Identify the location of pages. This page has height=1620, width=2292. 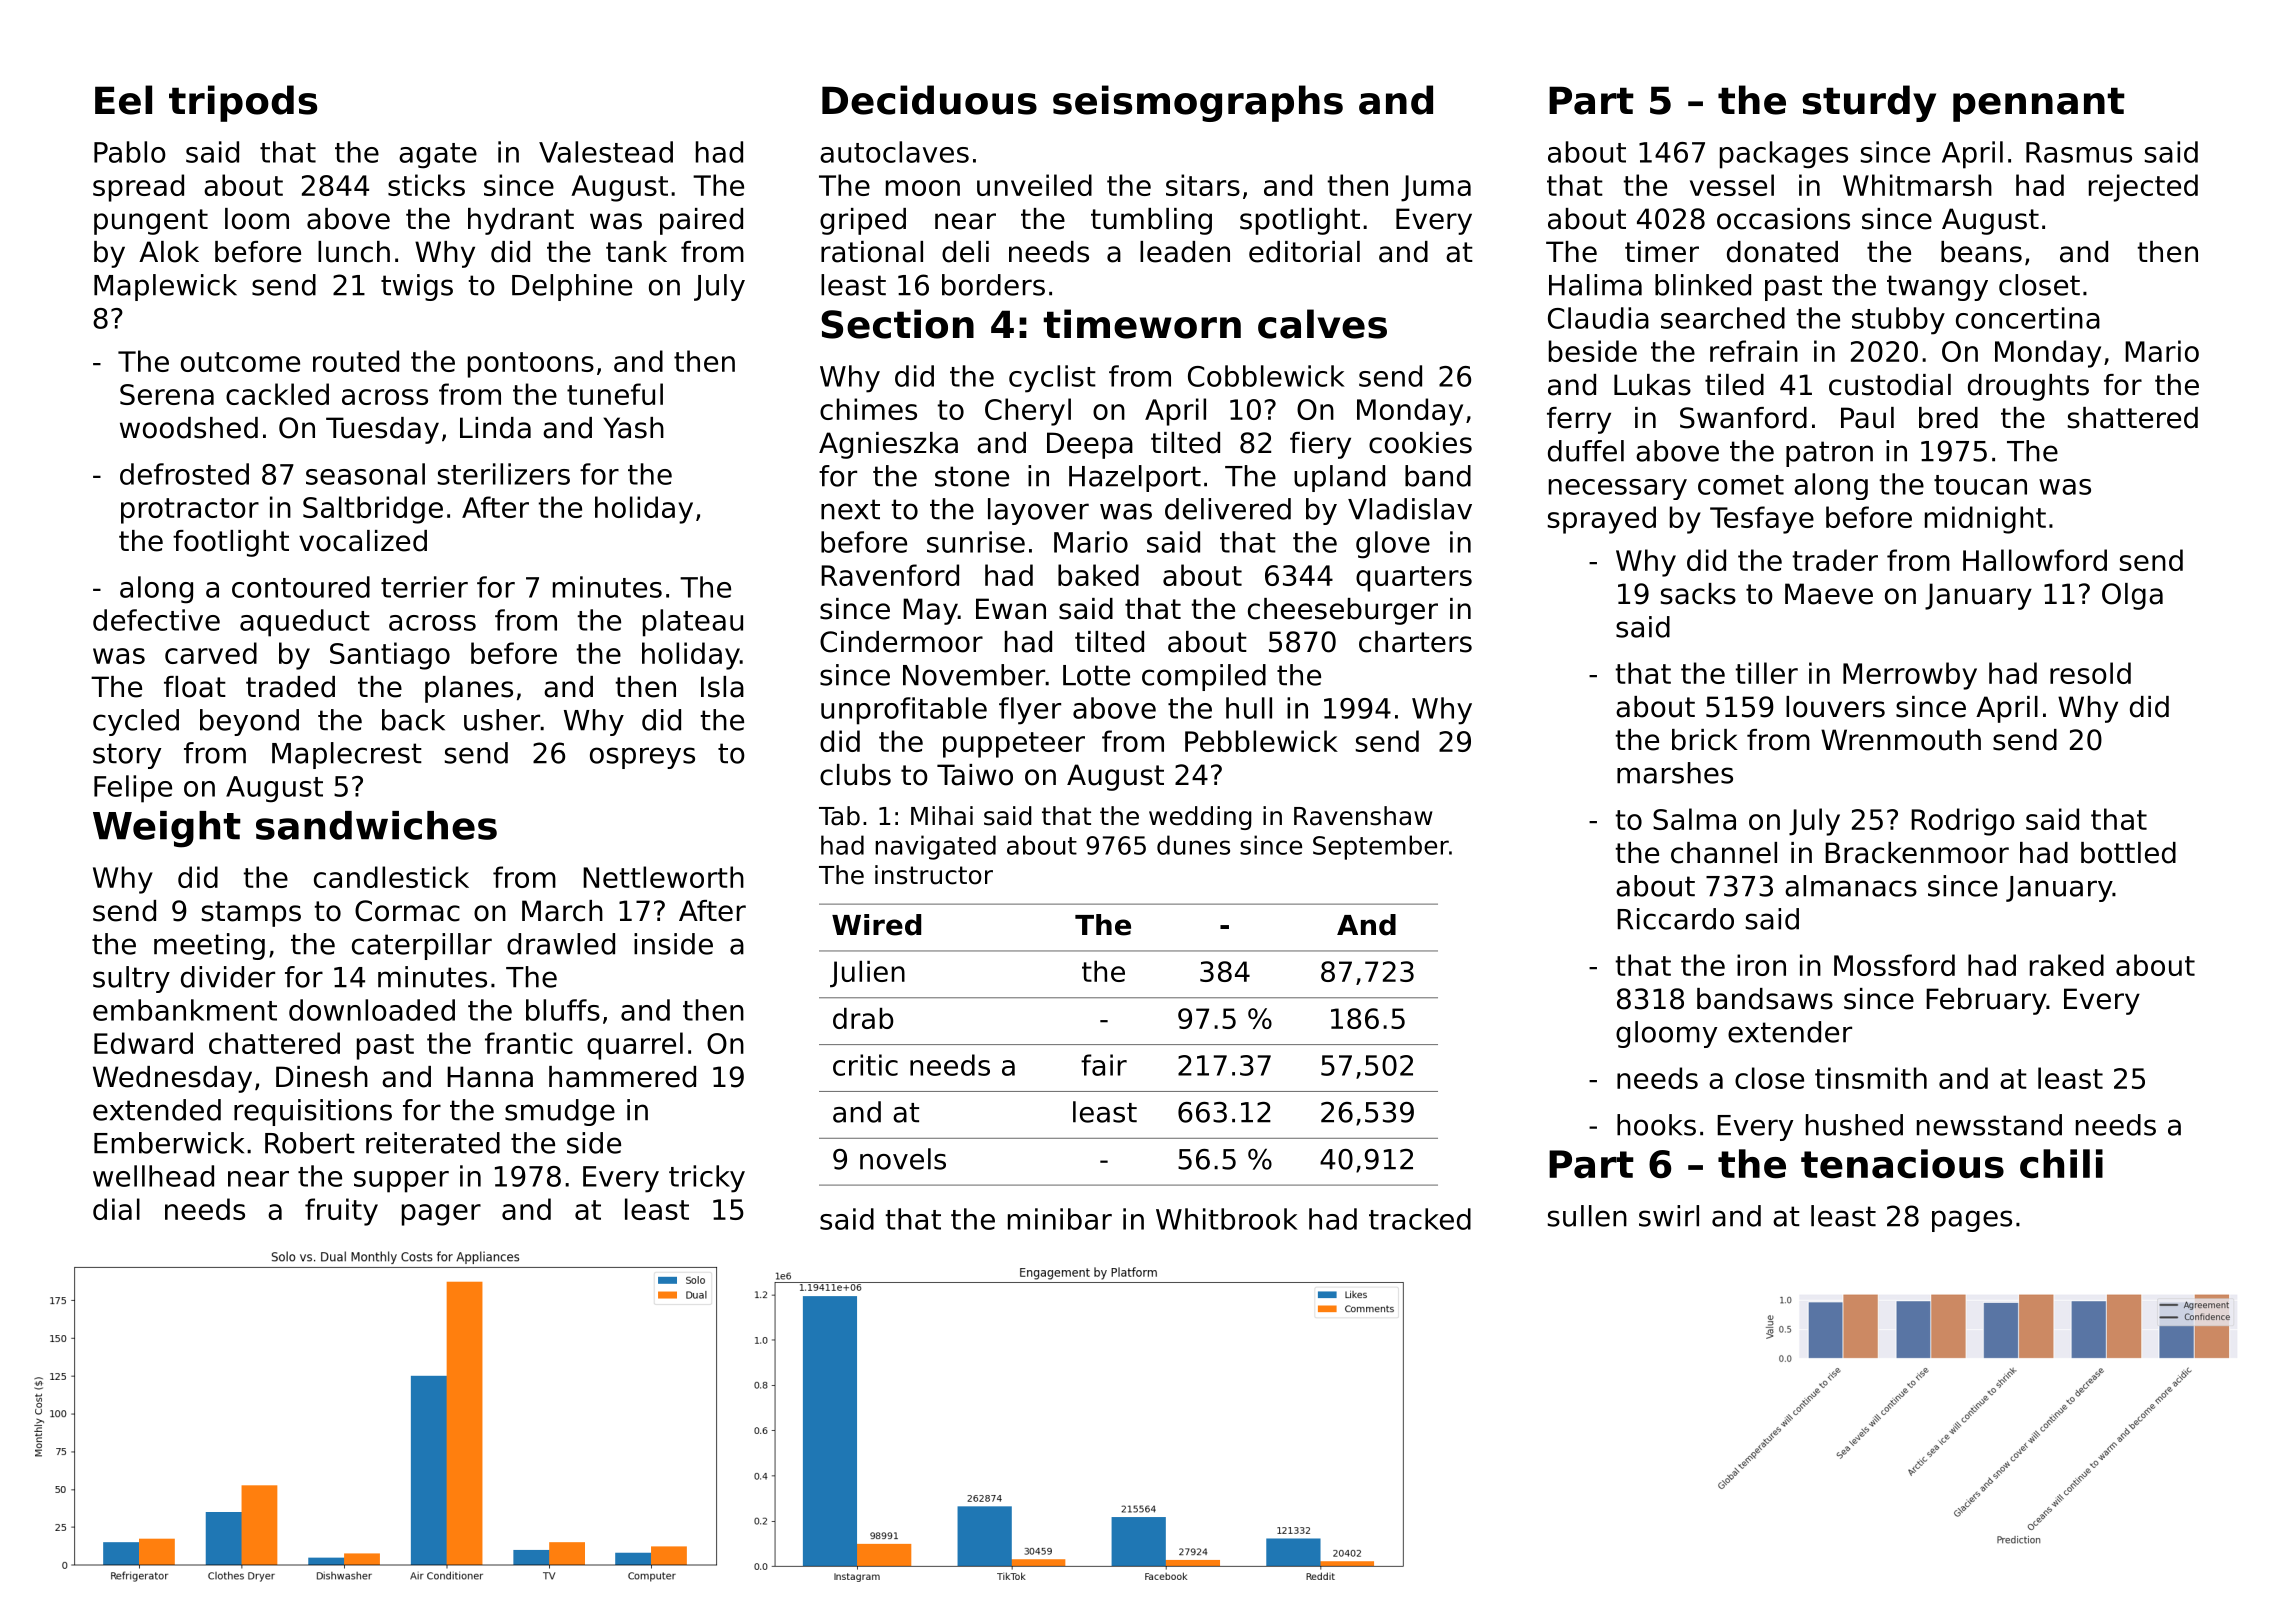
(1972, 1221).
